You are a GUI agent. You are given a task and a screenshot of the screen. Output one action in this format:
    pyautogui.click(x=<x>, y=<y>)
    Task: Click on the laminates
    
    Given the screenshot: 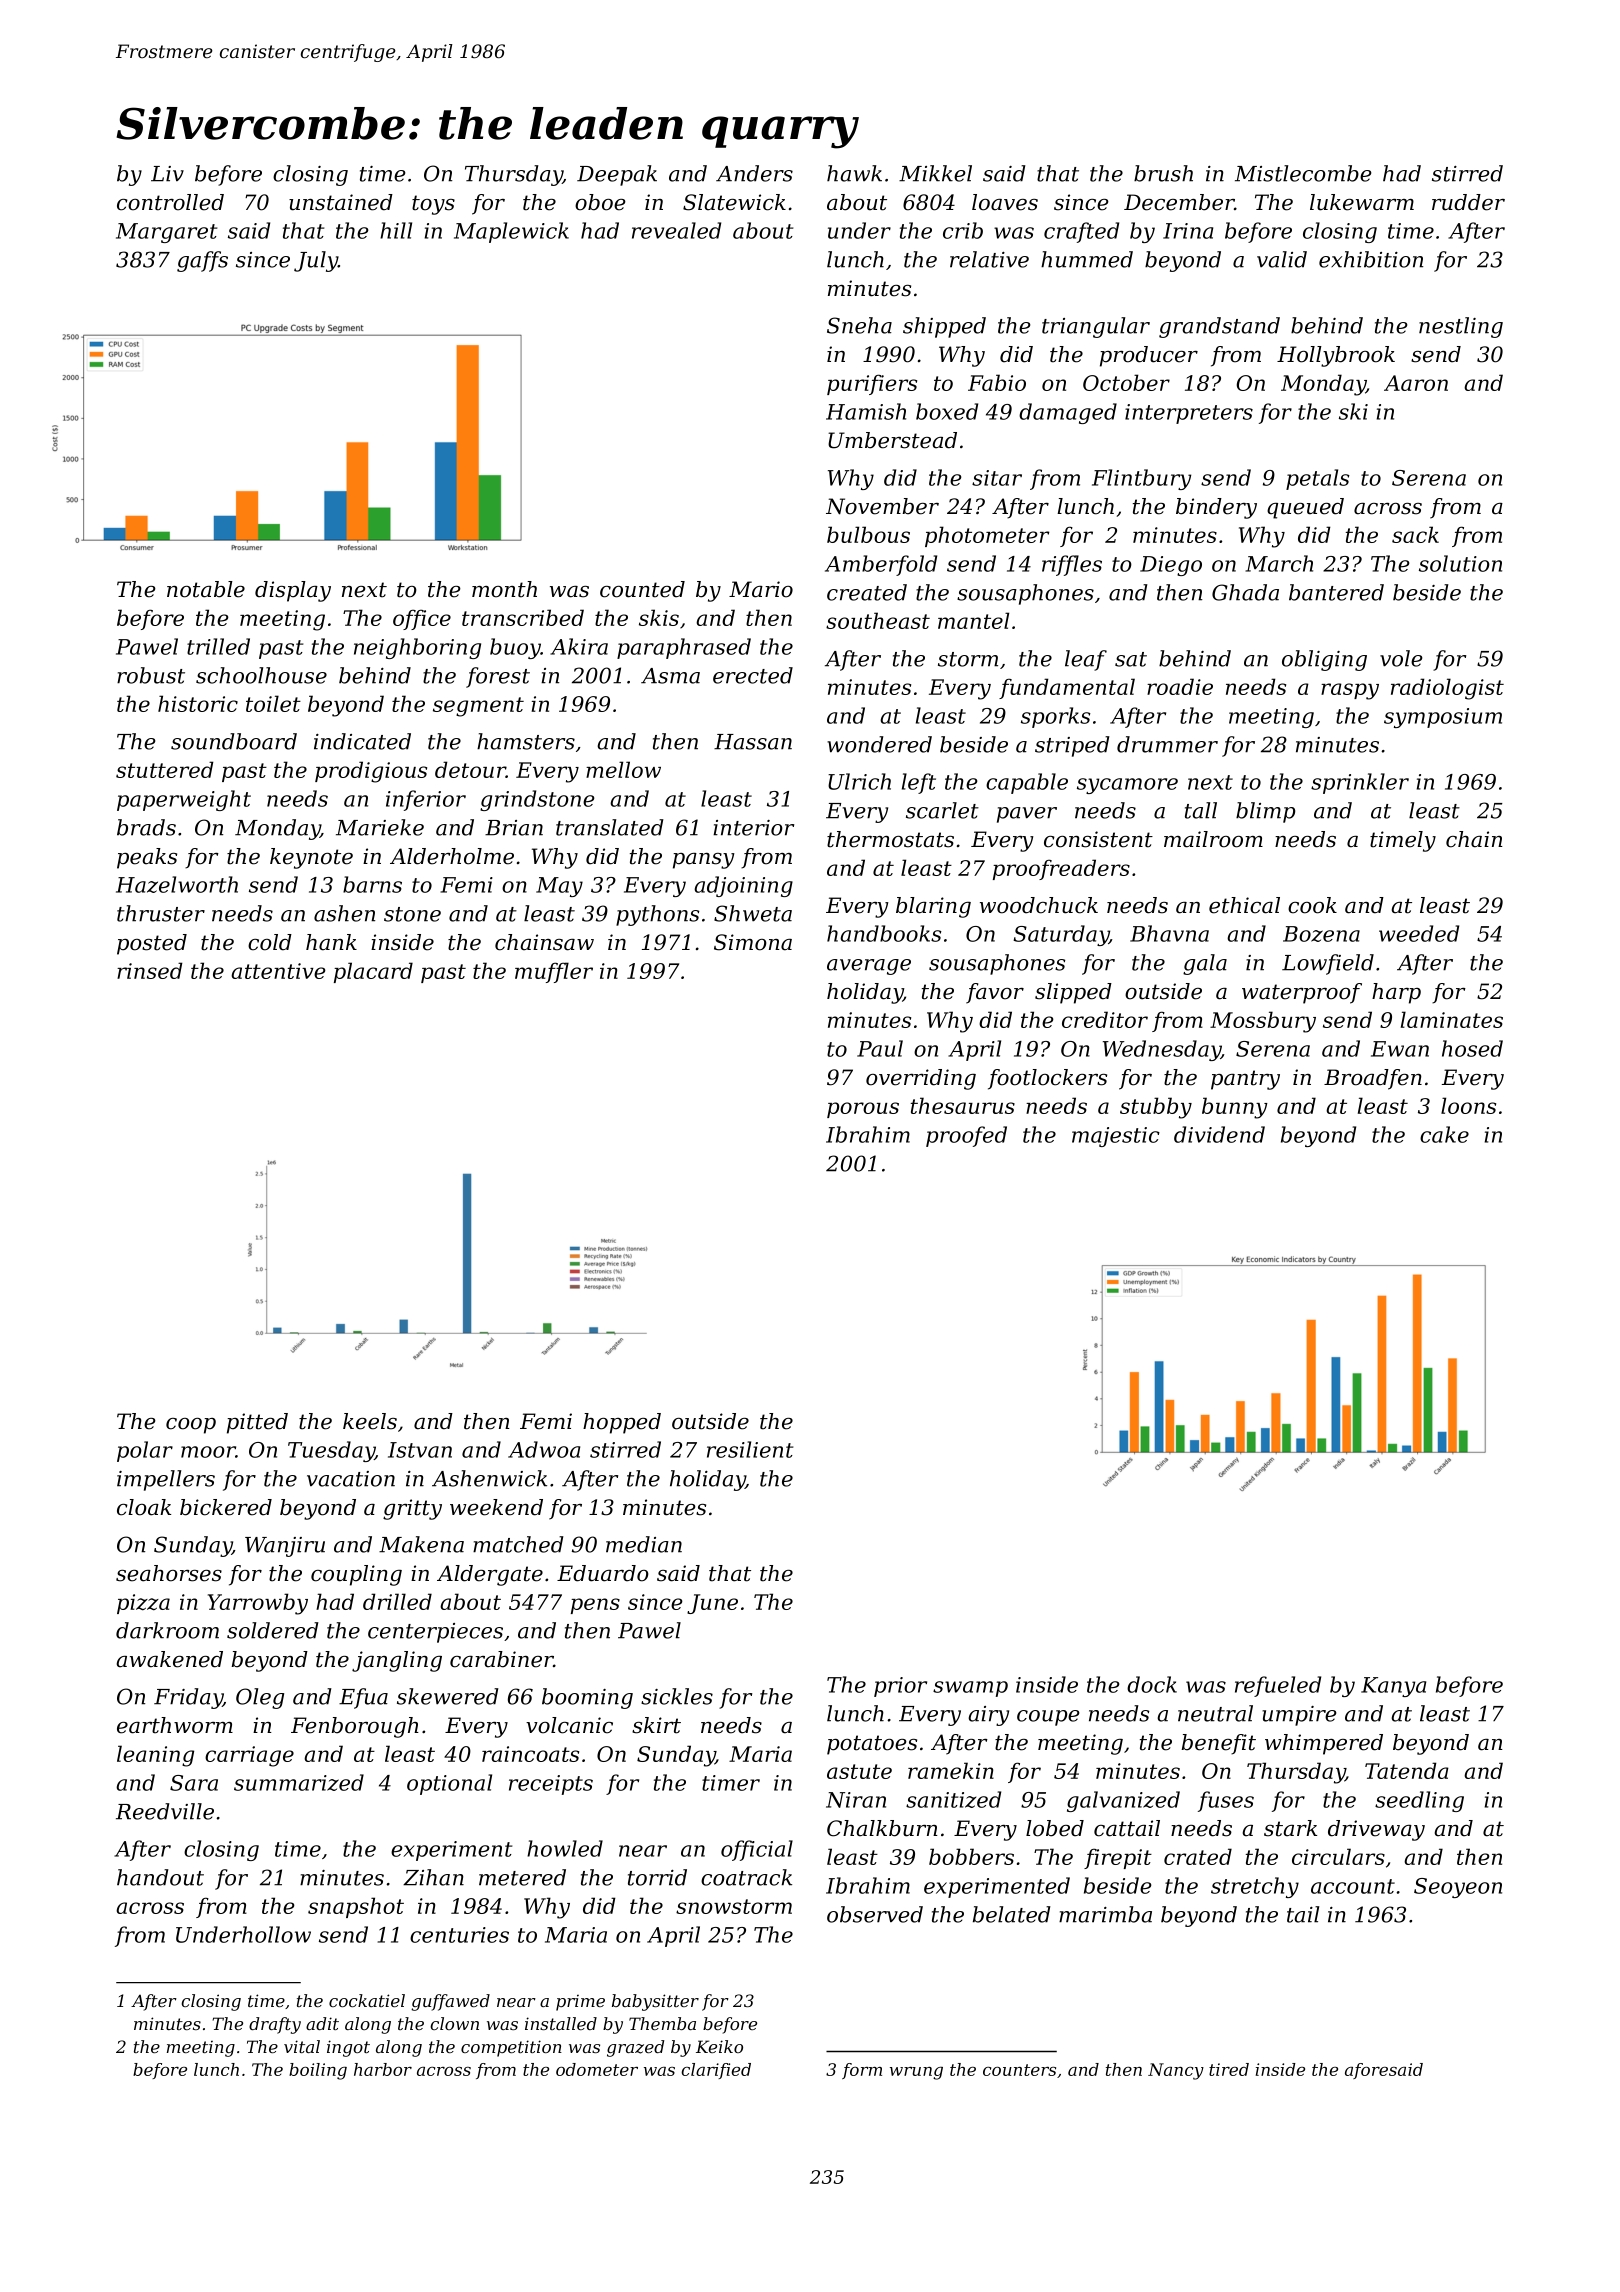 What is the action you would take?
    pyautogui.click(x=1452, y=1019)
